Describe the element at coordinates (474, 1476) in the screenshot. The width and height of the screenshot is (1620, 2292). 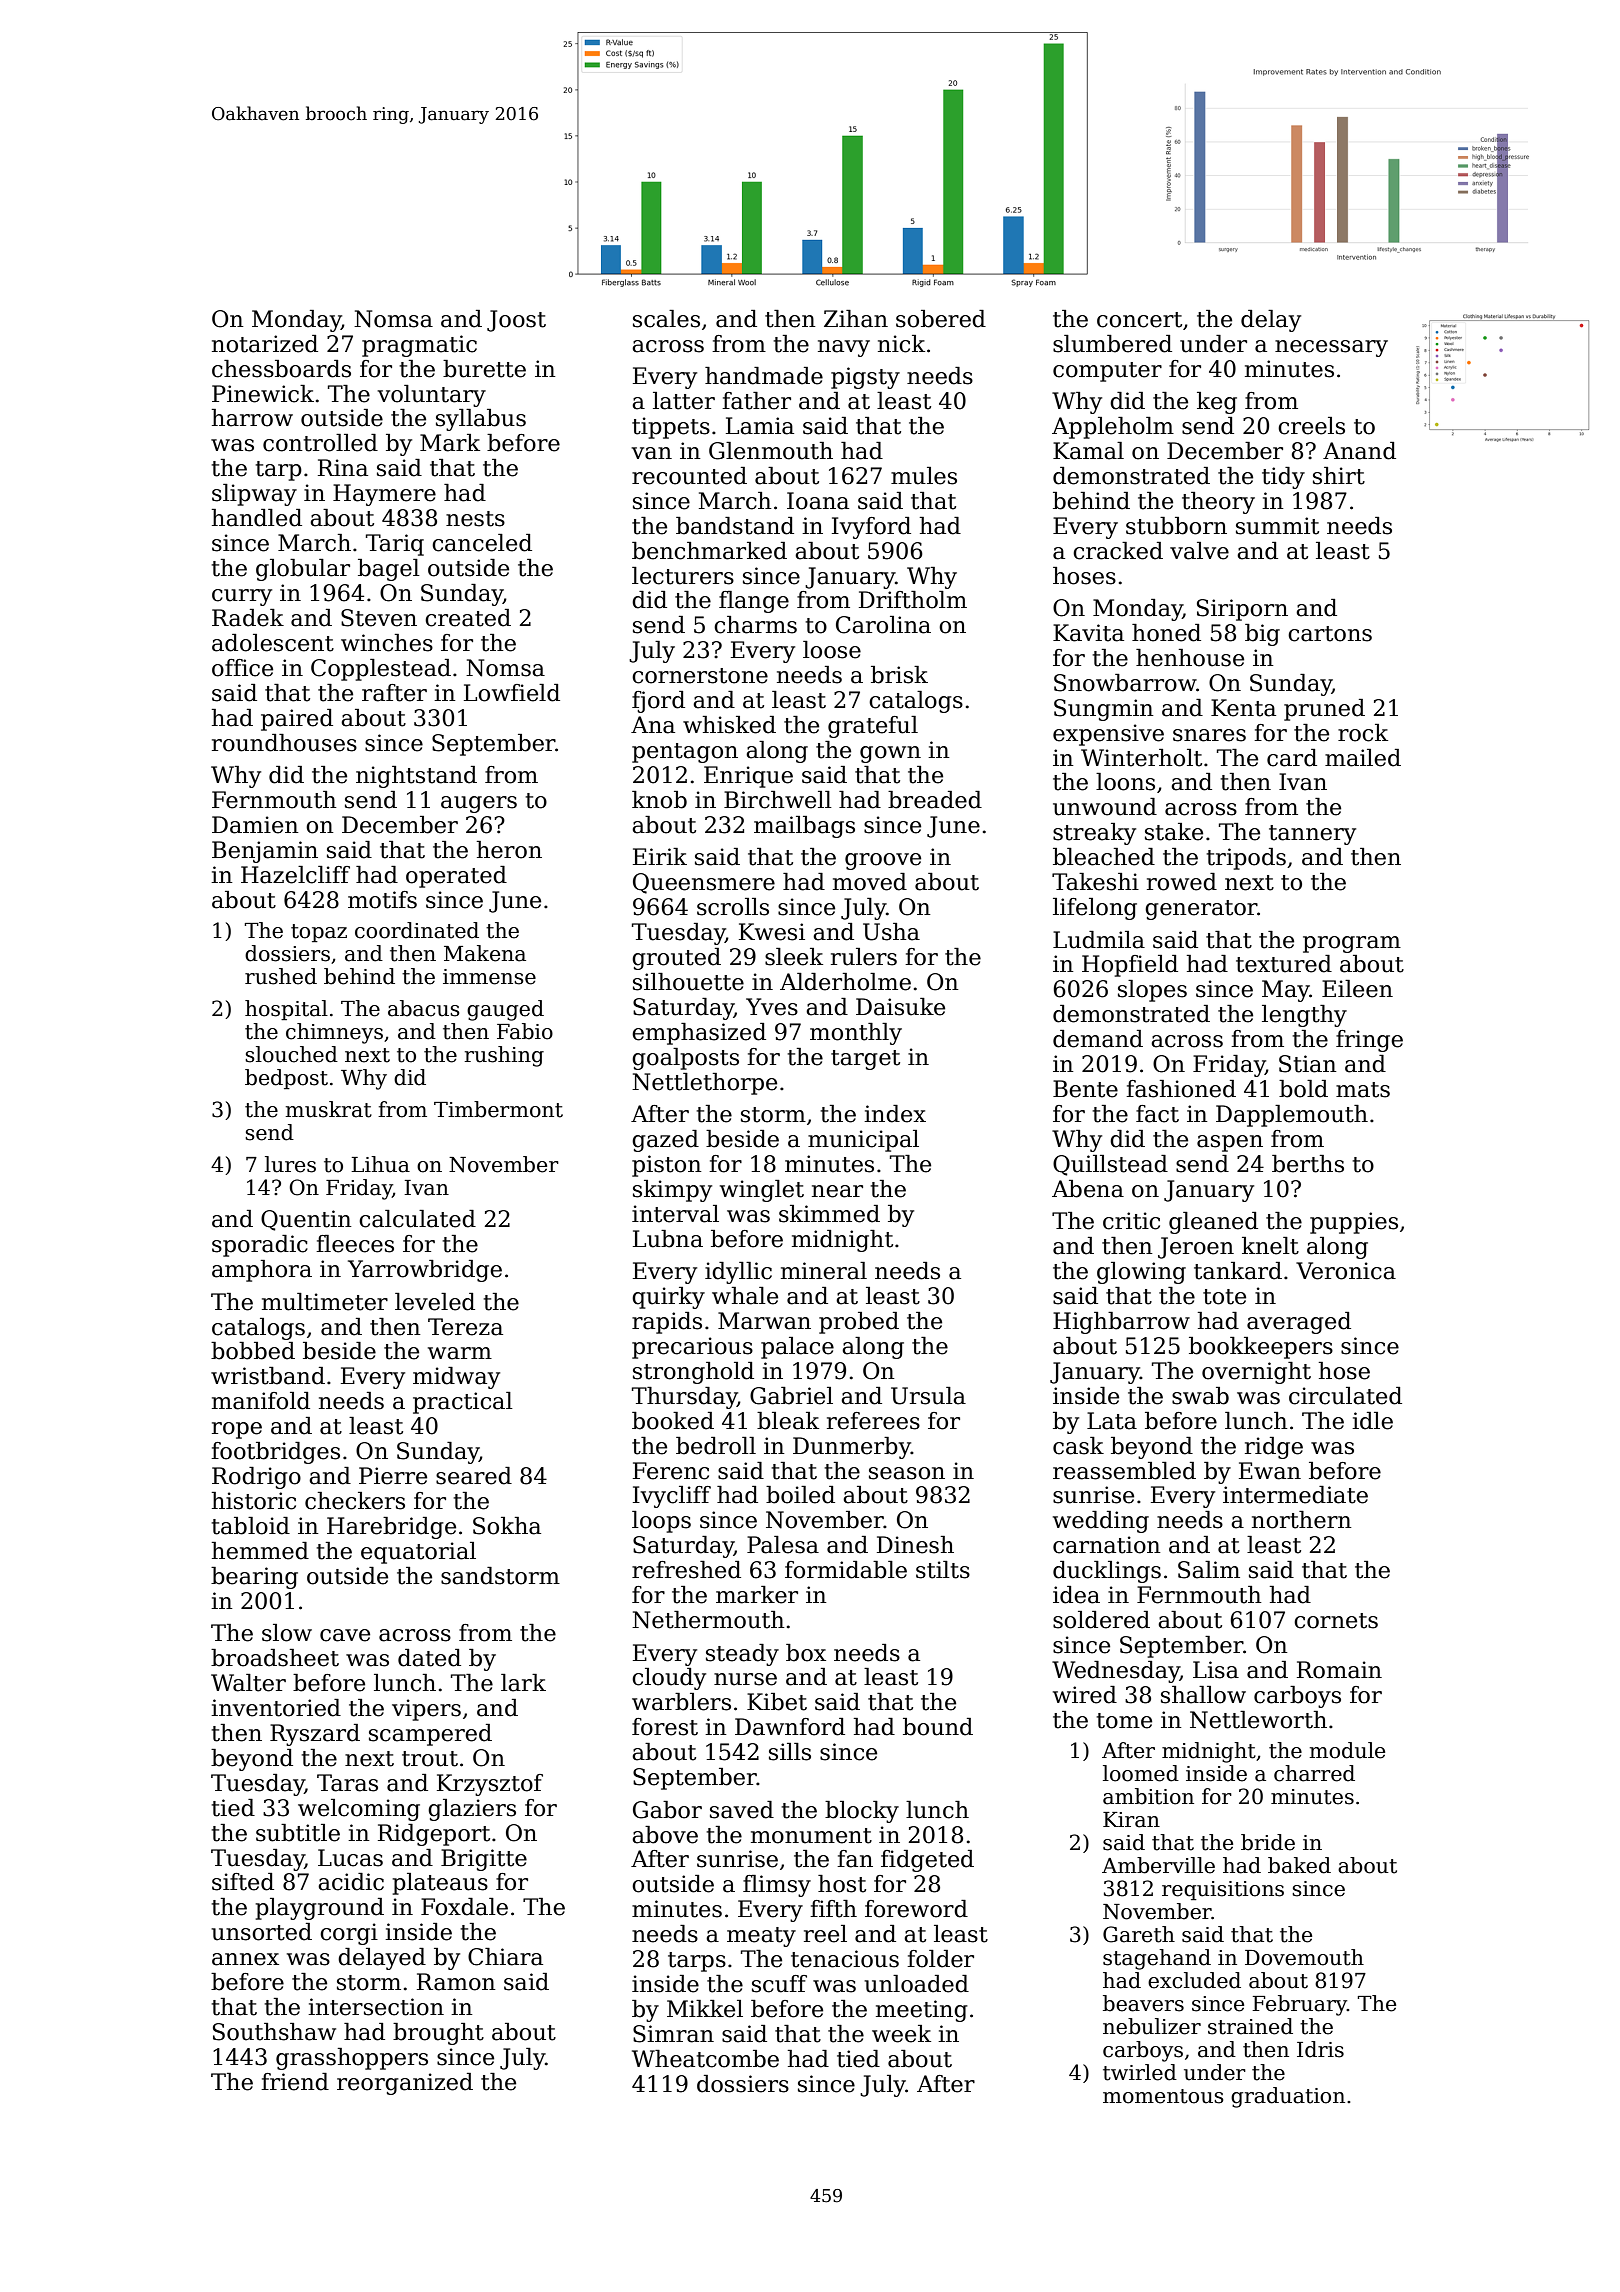
I see `seared` at that location.
